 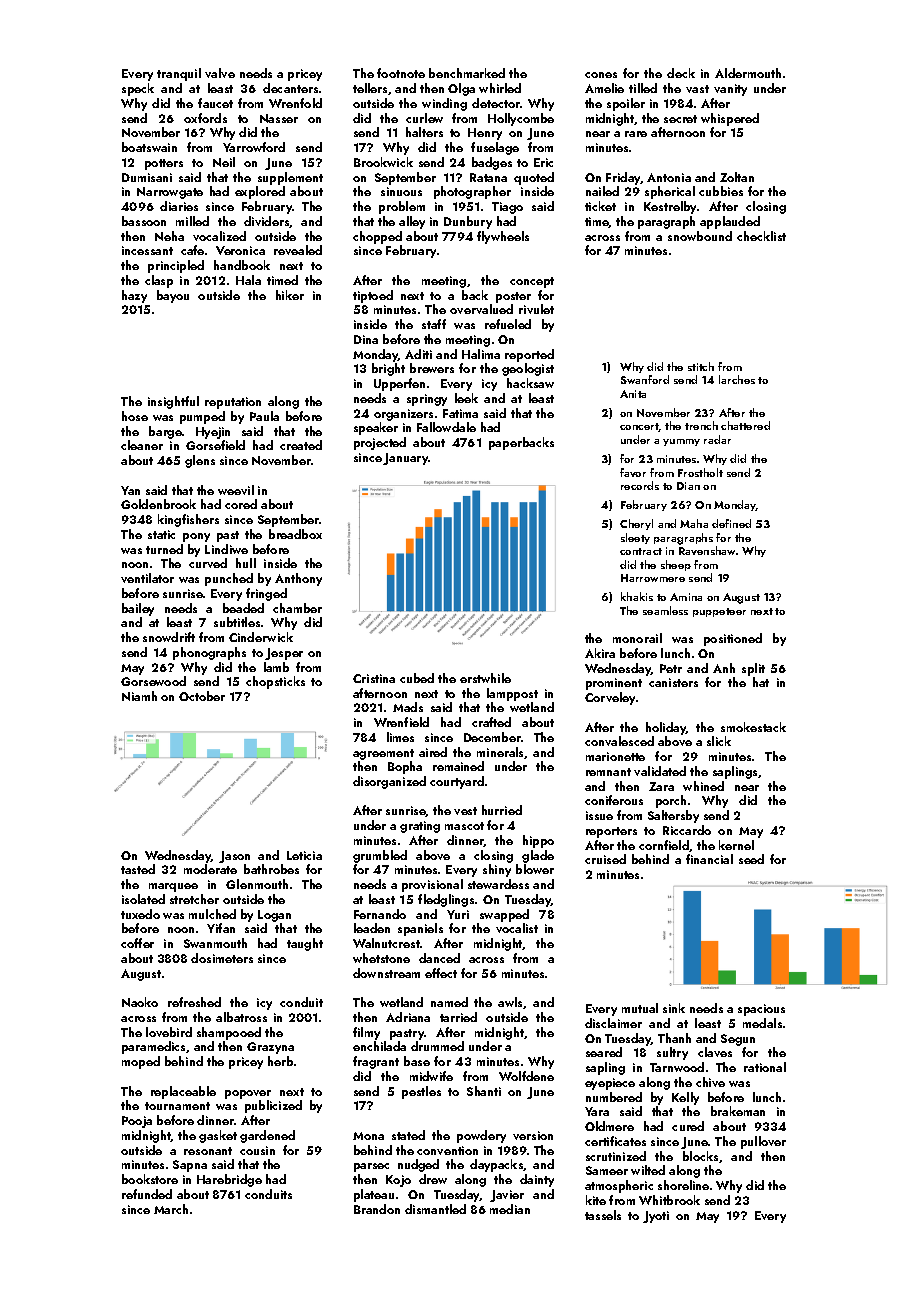 I want to click on diaries, so click(x=179, y=206).
